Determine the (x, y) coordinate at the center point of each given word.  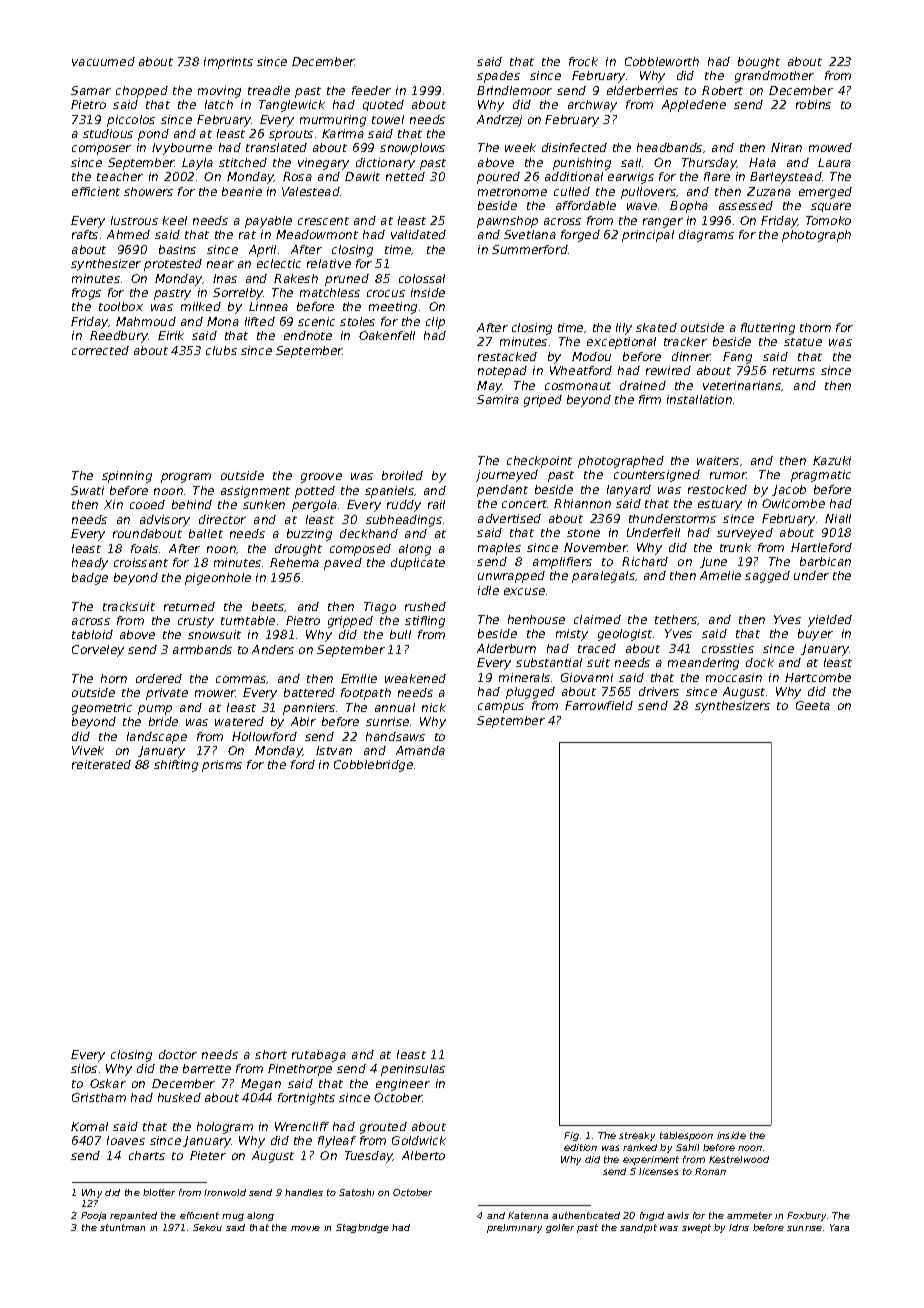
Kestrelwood (739, 1159)
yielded (830, 621)
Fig (571, 1136)
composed (360, 550)
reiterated (101, 764)
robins (813, 104)
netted (405, 176)
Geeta (813, 705)
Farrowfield (599, 705)
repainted (133, 1216)
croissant (141, 562)
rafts (85, 234)
